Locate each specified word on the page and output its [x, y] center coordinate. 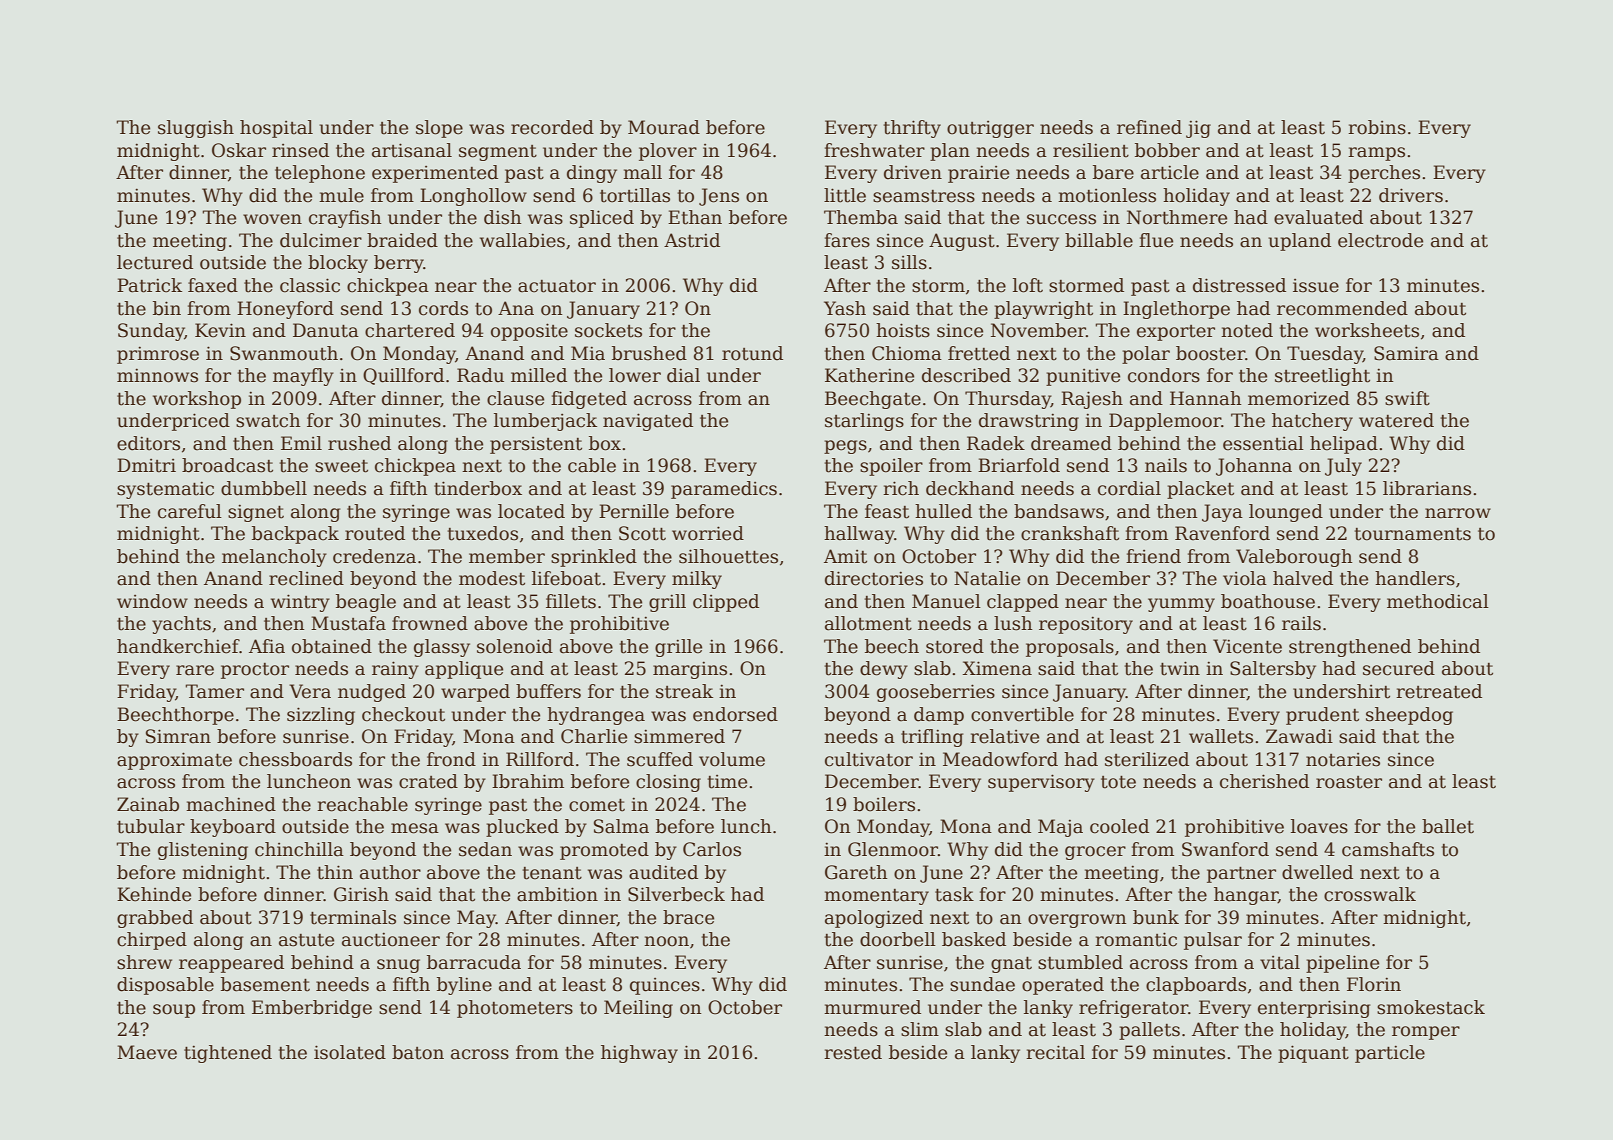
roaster [1349, 782]
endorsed [735, 714]
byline [464, 986]
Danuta [326, 330]
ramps [1376, 154]
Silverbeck [676, 894]
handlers [1415, 578]
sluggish [196, 129]
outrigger [990, 129]
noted [1247, 330]
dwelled [1317, 872]
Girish [361, 894]
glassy [442, 648]
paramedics [724, 490]
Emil [301, 443]
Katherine [869, 375]
